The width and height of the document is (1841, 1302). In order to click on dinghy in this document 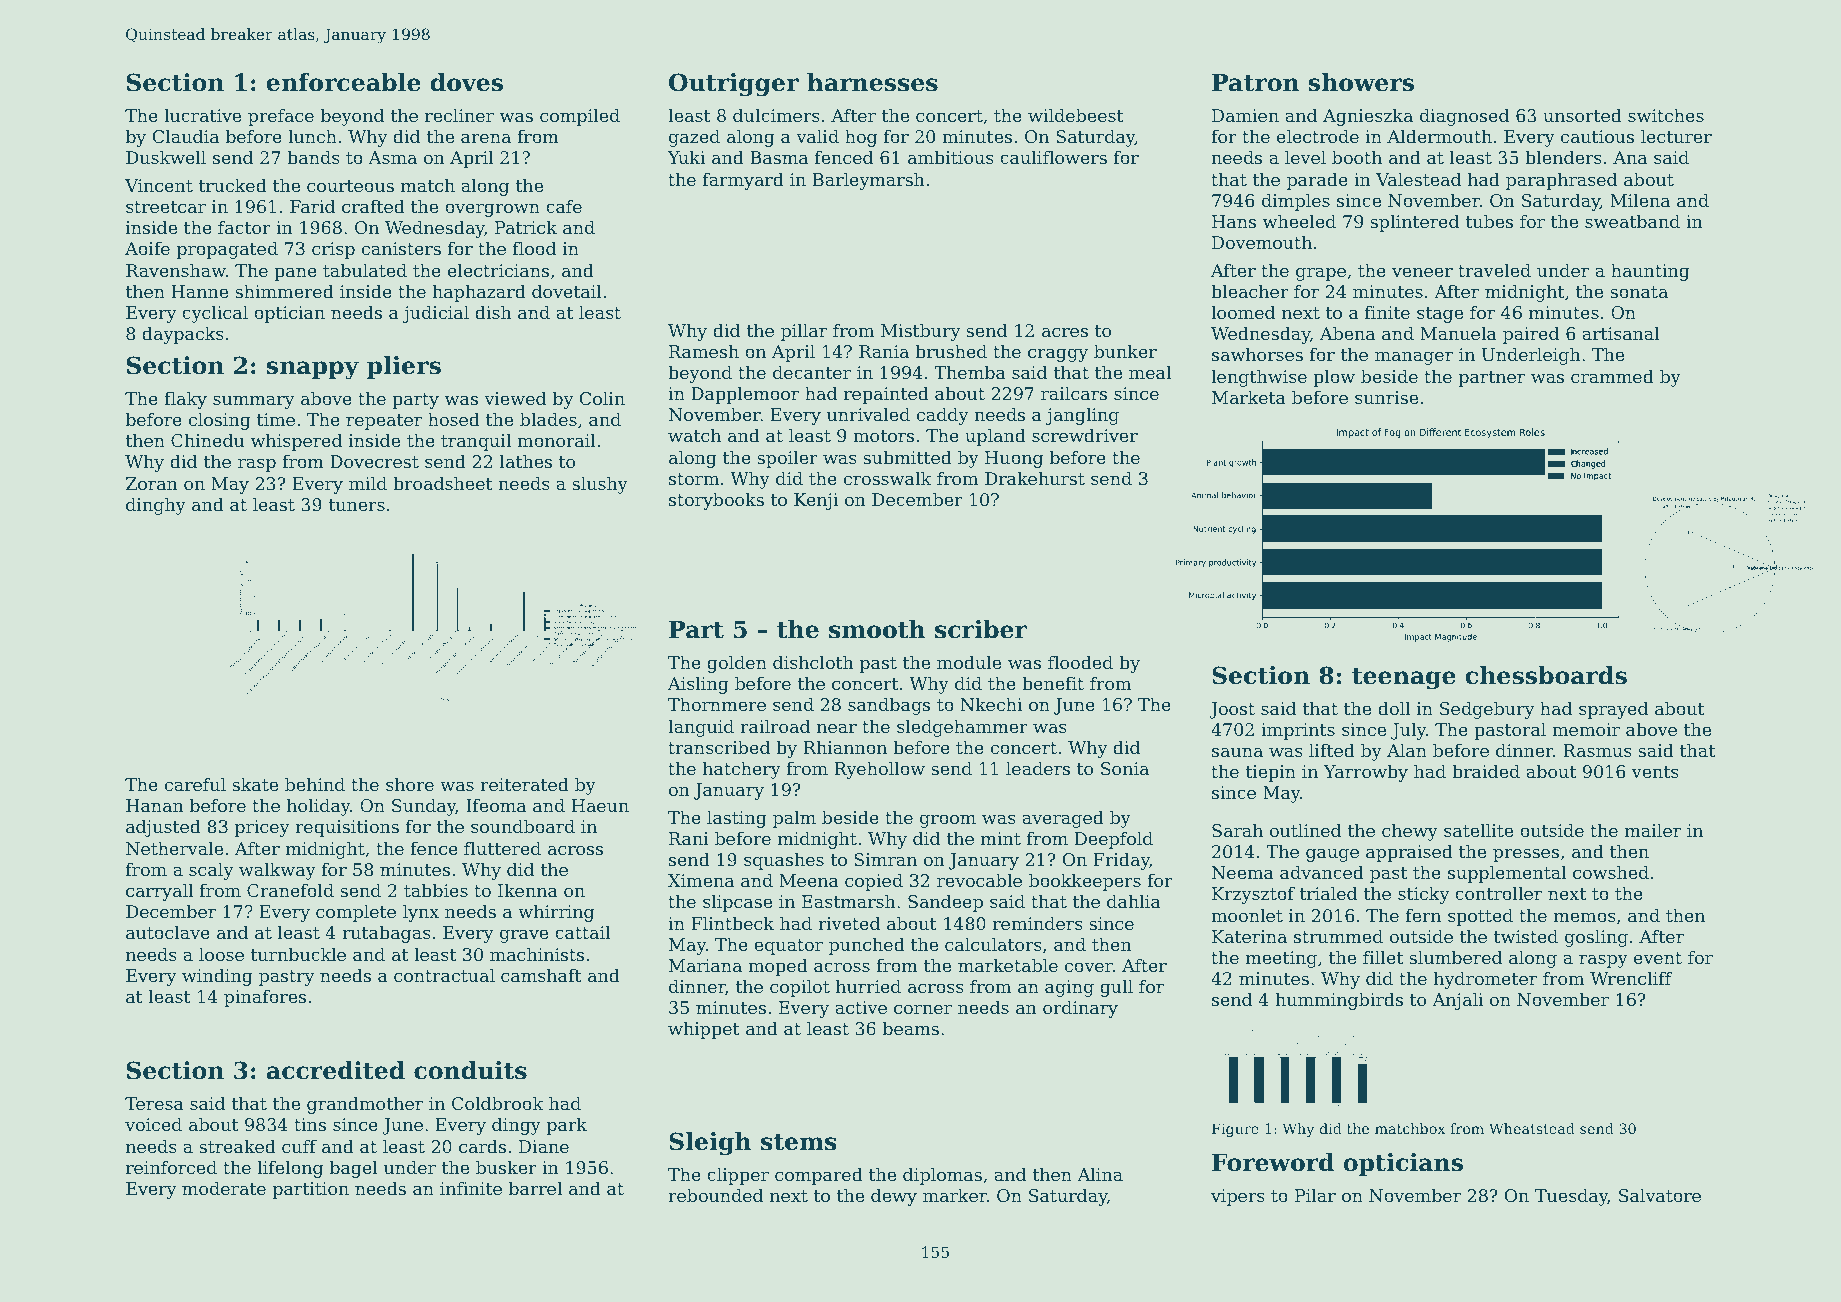, I will do `click(156, 506)`.
